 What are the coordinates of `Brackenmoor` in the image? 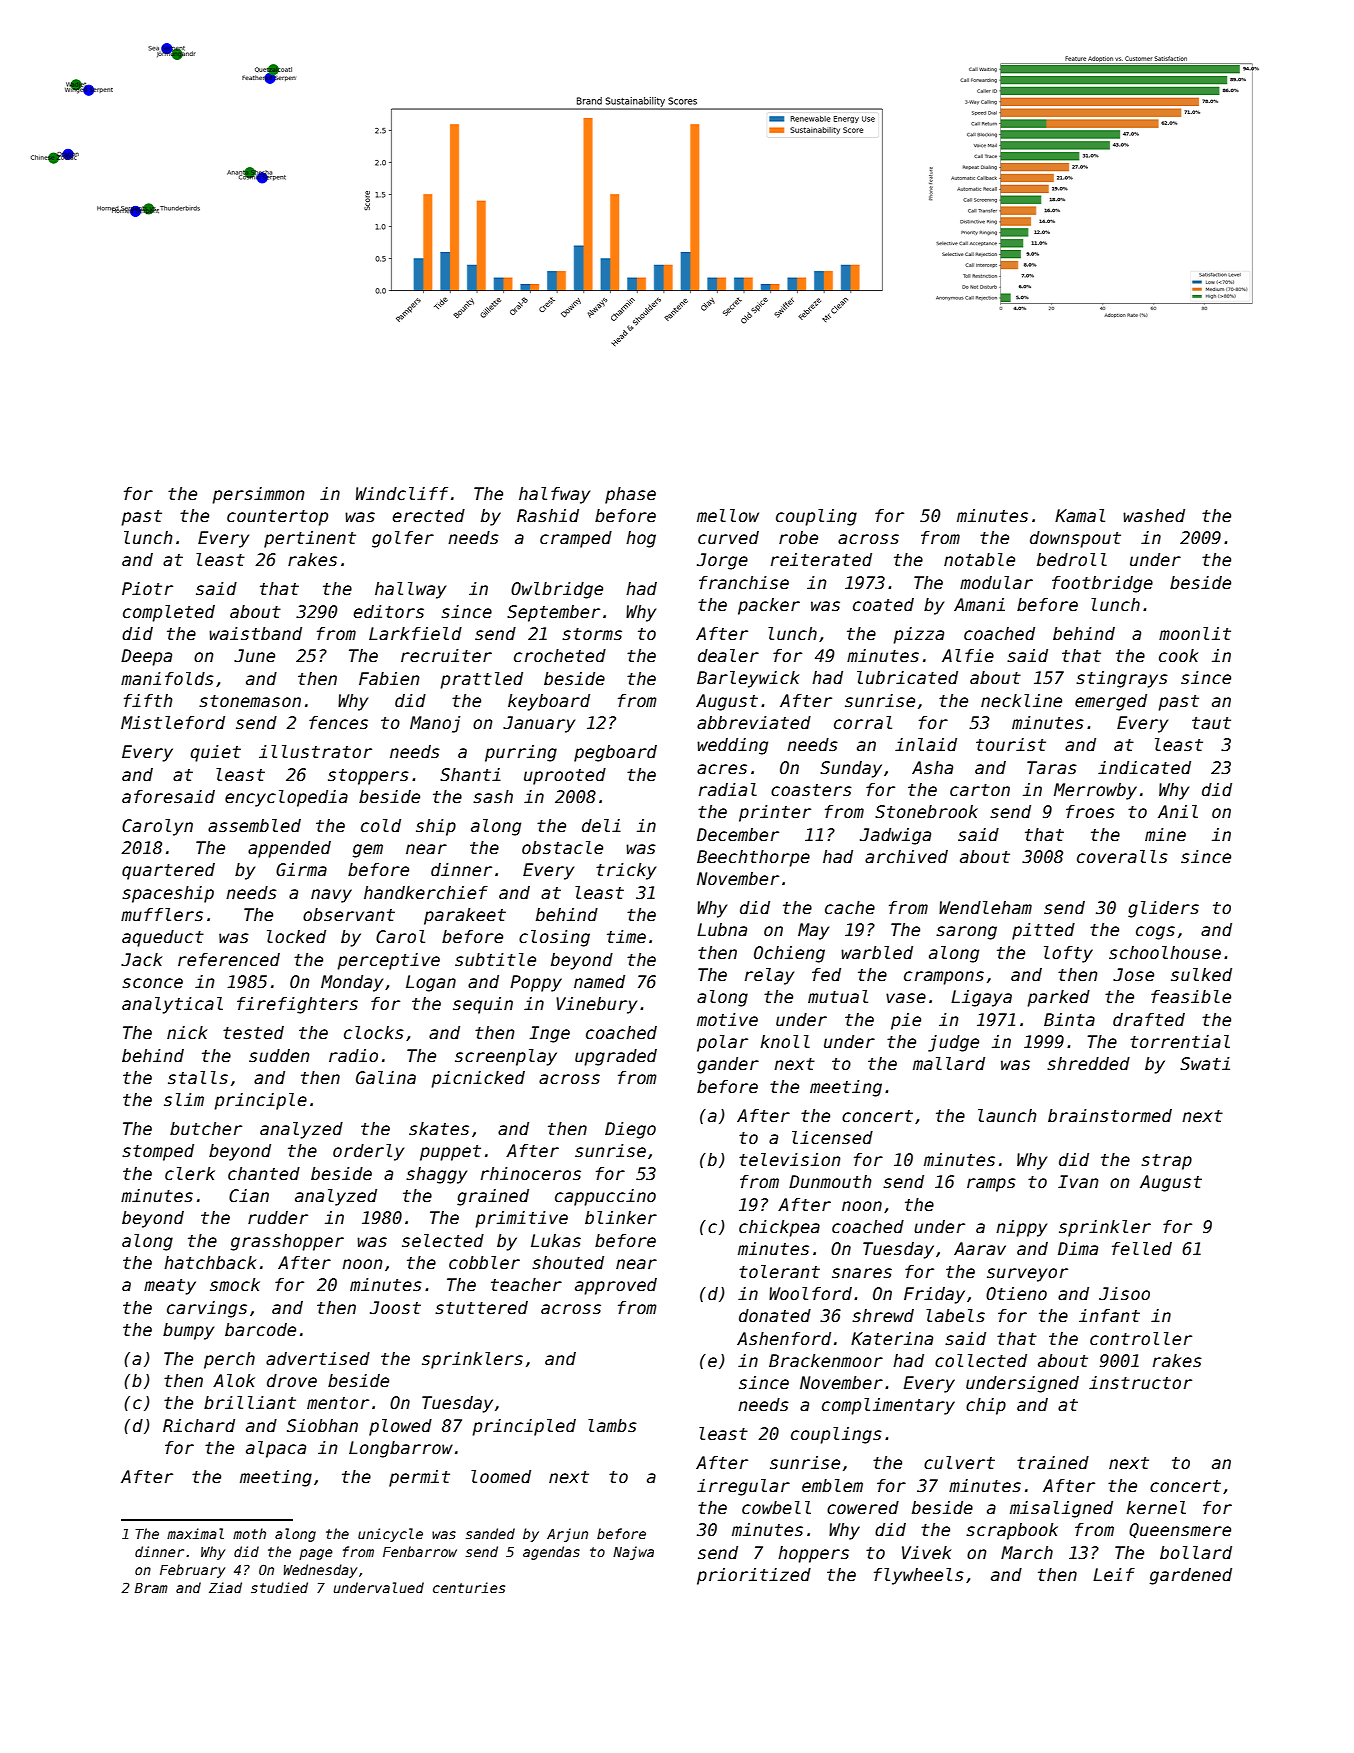 It's located at (826, 1361).
